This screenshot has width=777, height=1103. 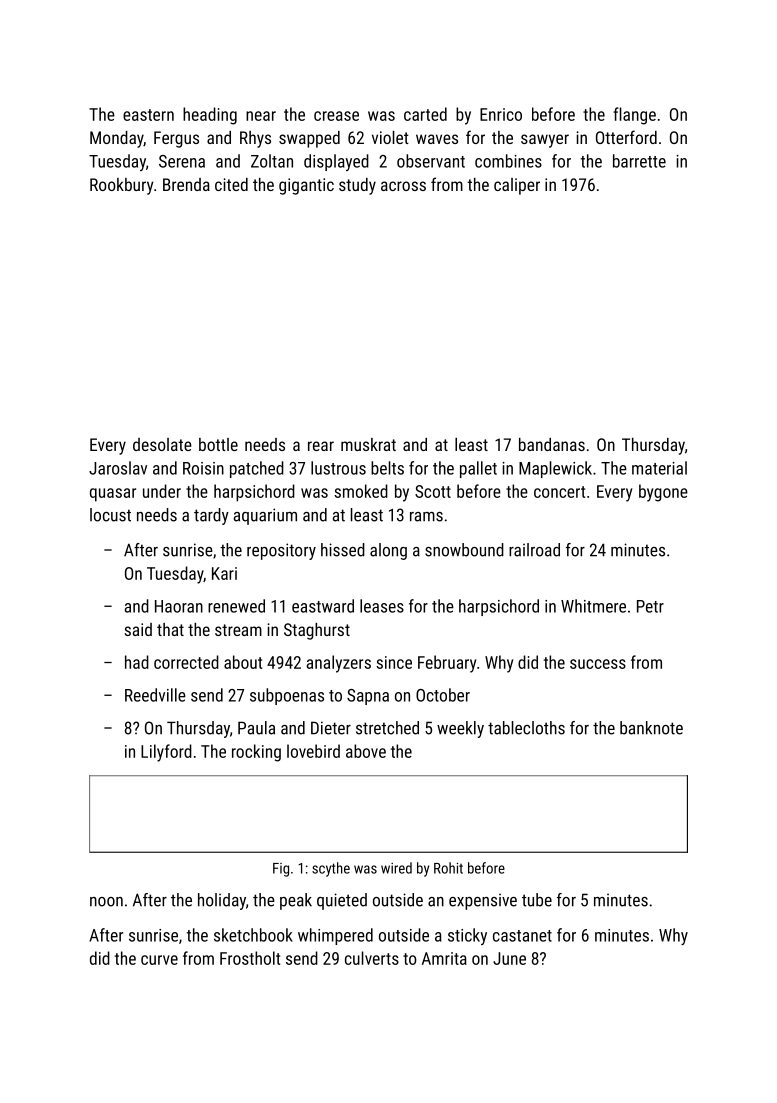 What do you see at coordinates (110, 515) in the screenshot?
I see `locust` at bounding box center [110, 515].
